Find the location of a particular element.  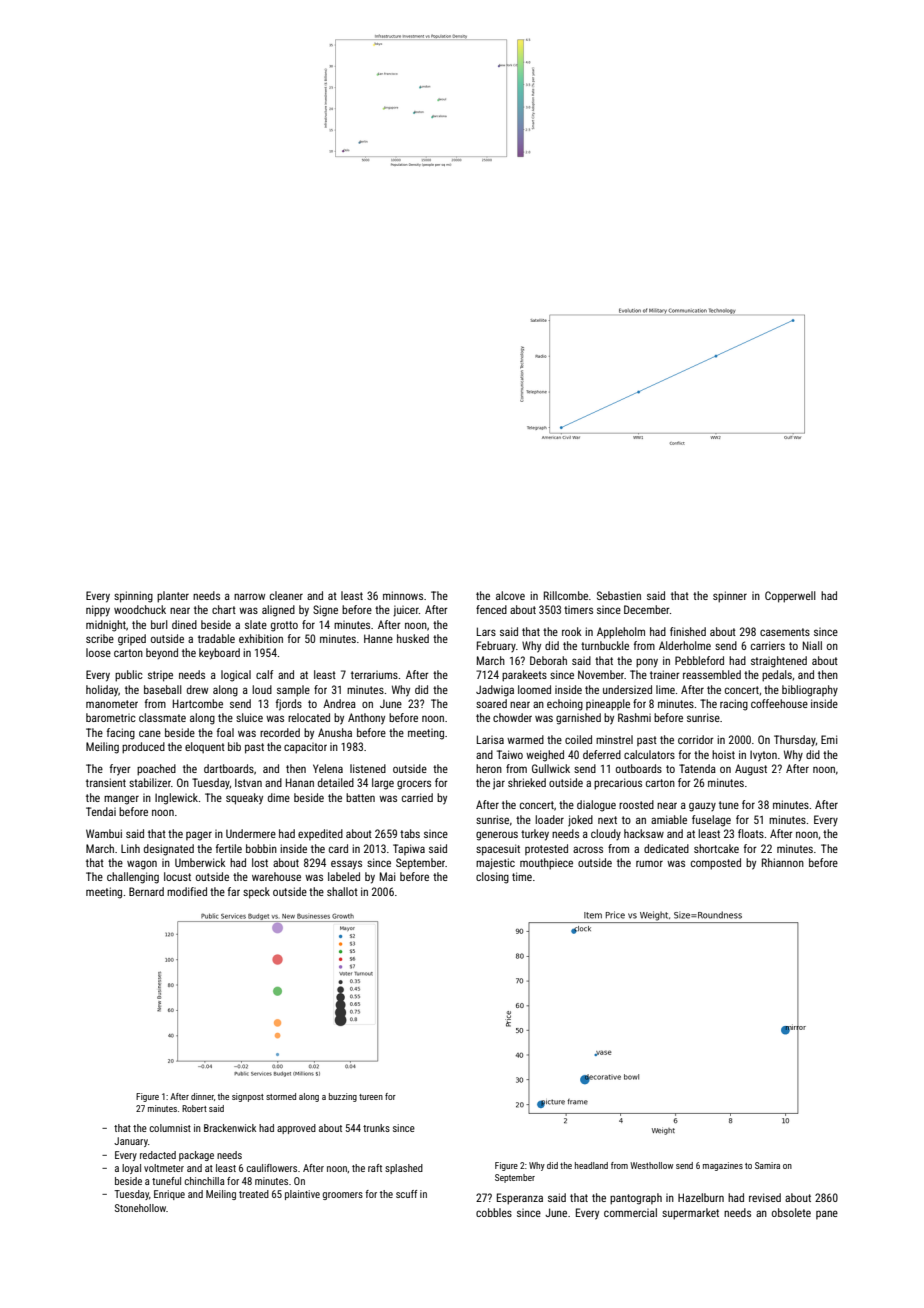

Bernard is located at coordinates (146, 891).
